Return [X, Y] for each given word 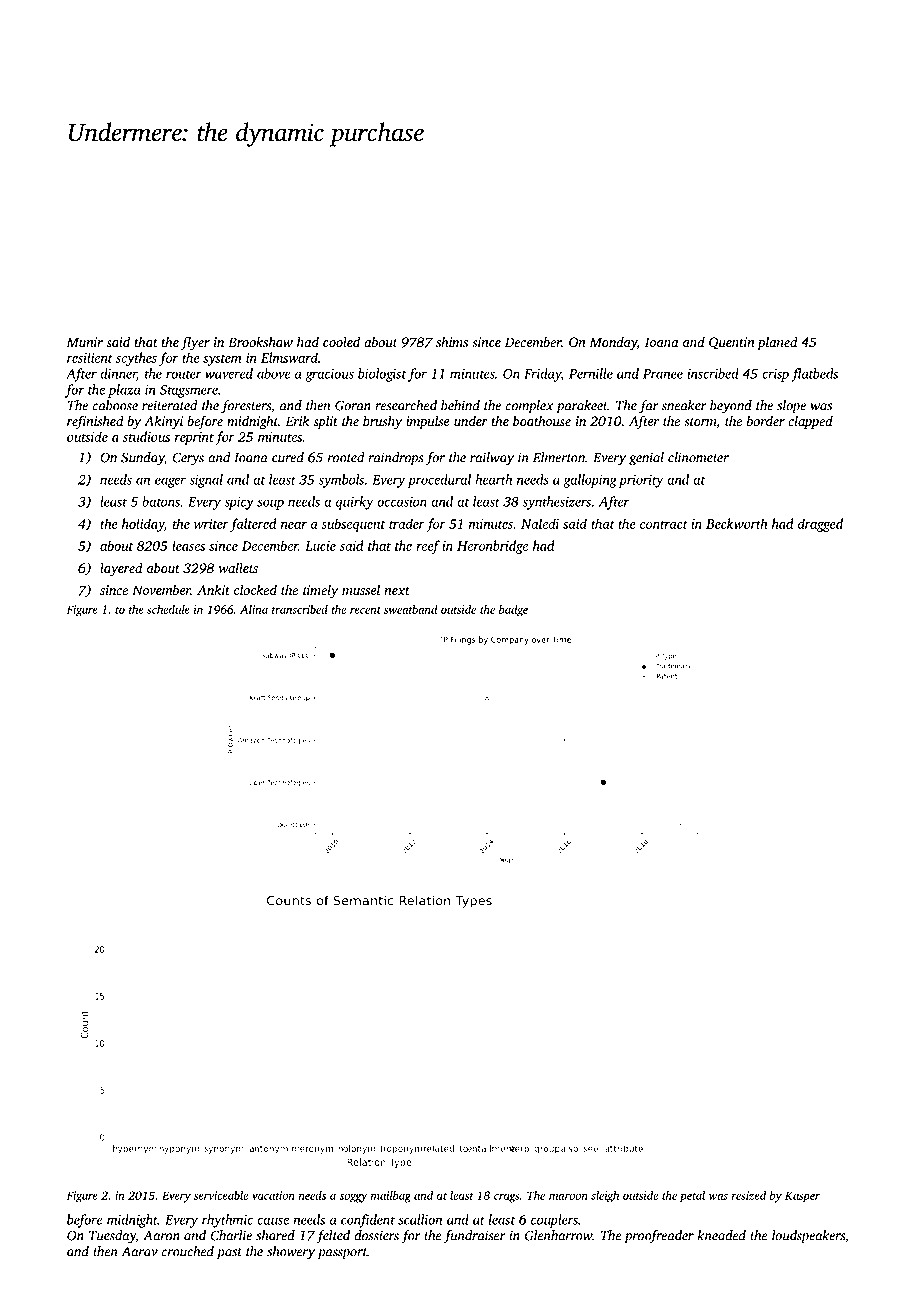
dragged [820, 525]
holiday [143, 525]
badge [513, 611]
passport [342, 1254]
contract [664, 524]
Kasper [802, 1197]
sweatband [411, 609]
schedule [168, 609]
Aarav [139, 1251]
